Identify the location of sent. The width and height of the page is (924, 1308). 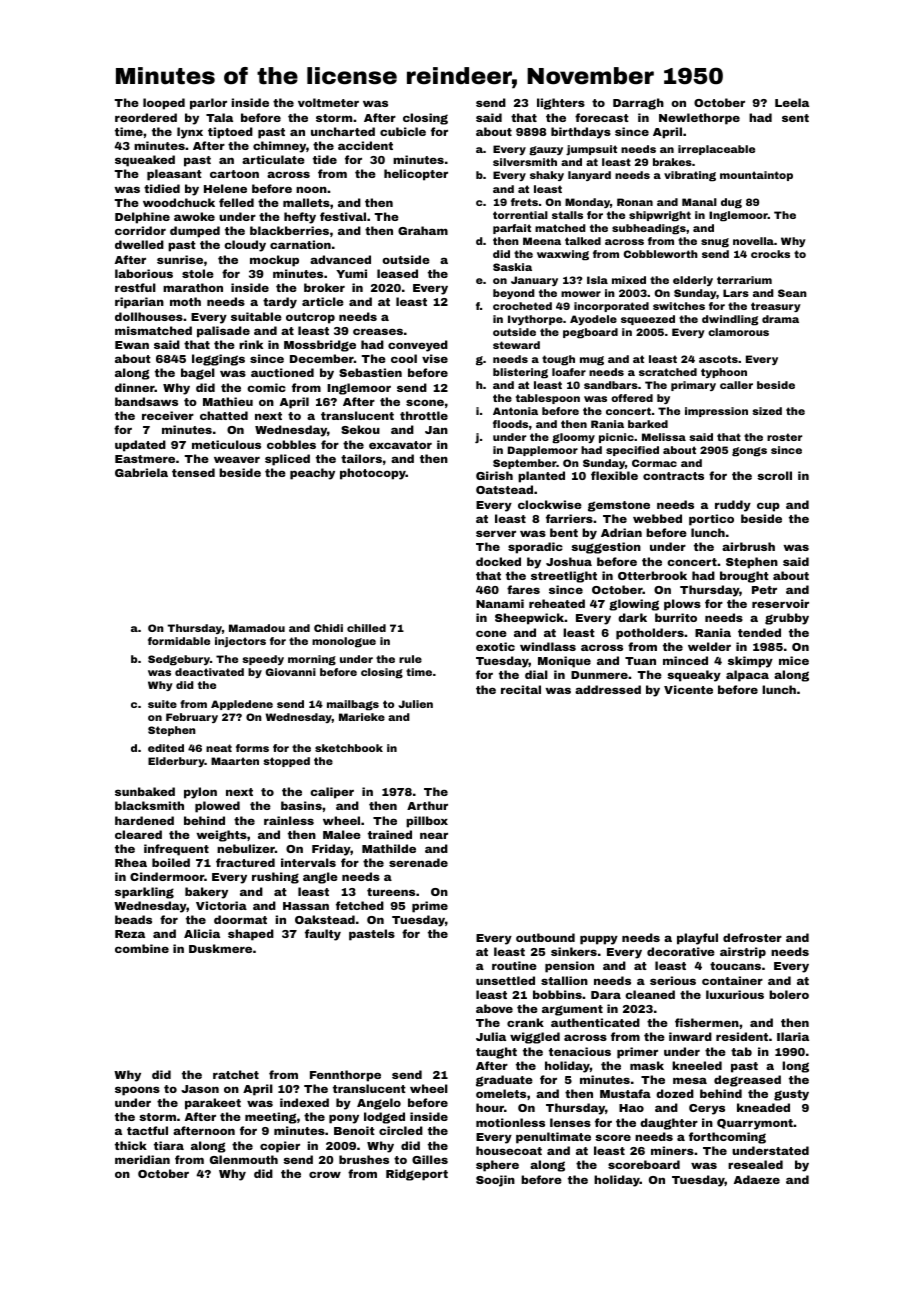
(795, 118).
